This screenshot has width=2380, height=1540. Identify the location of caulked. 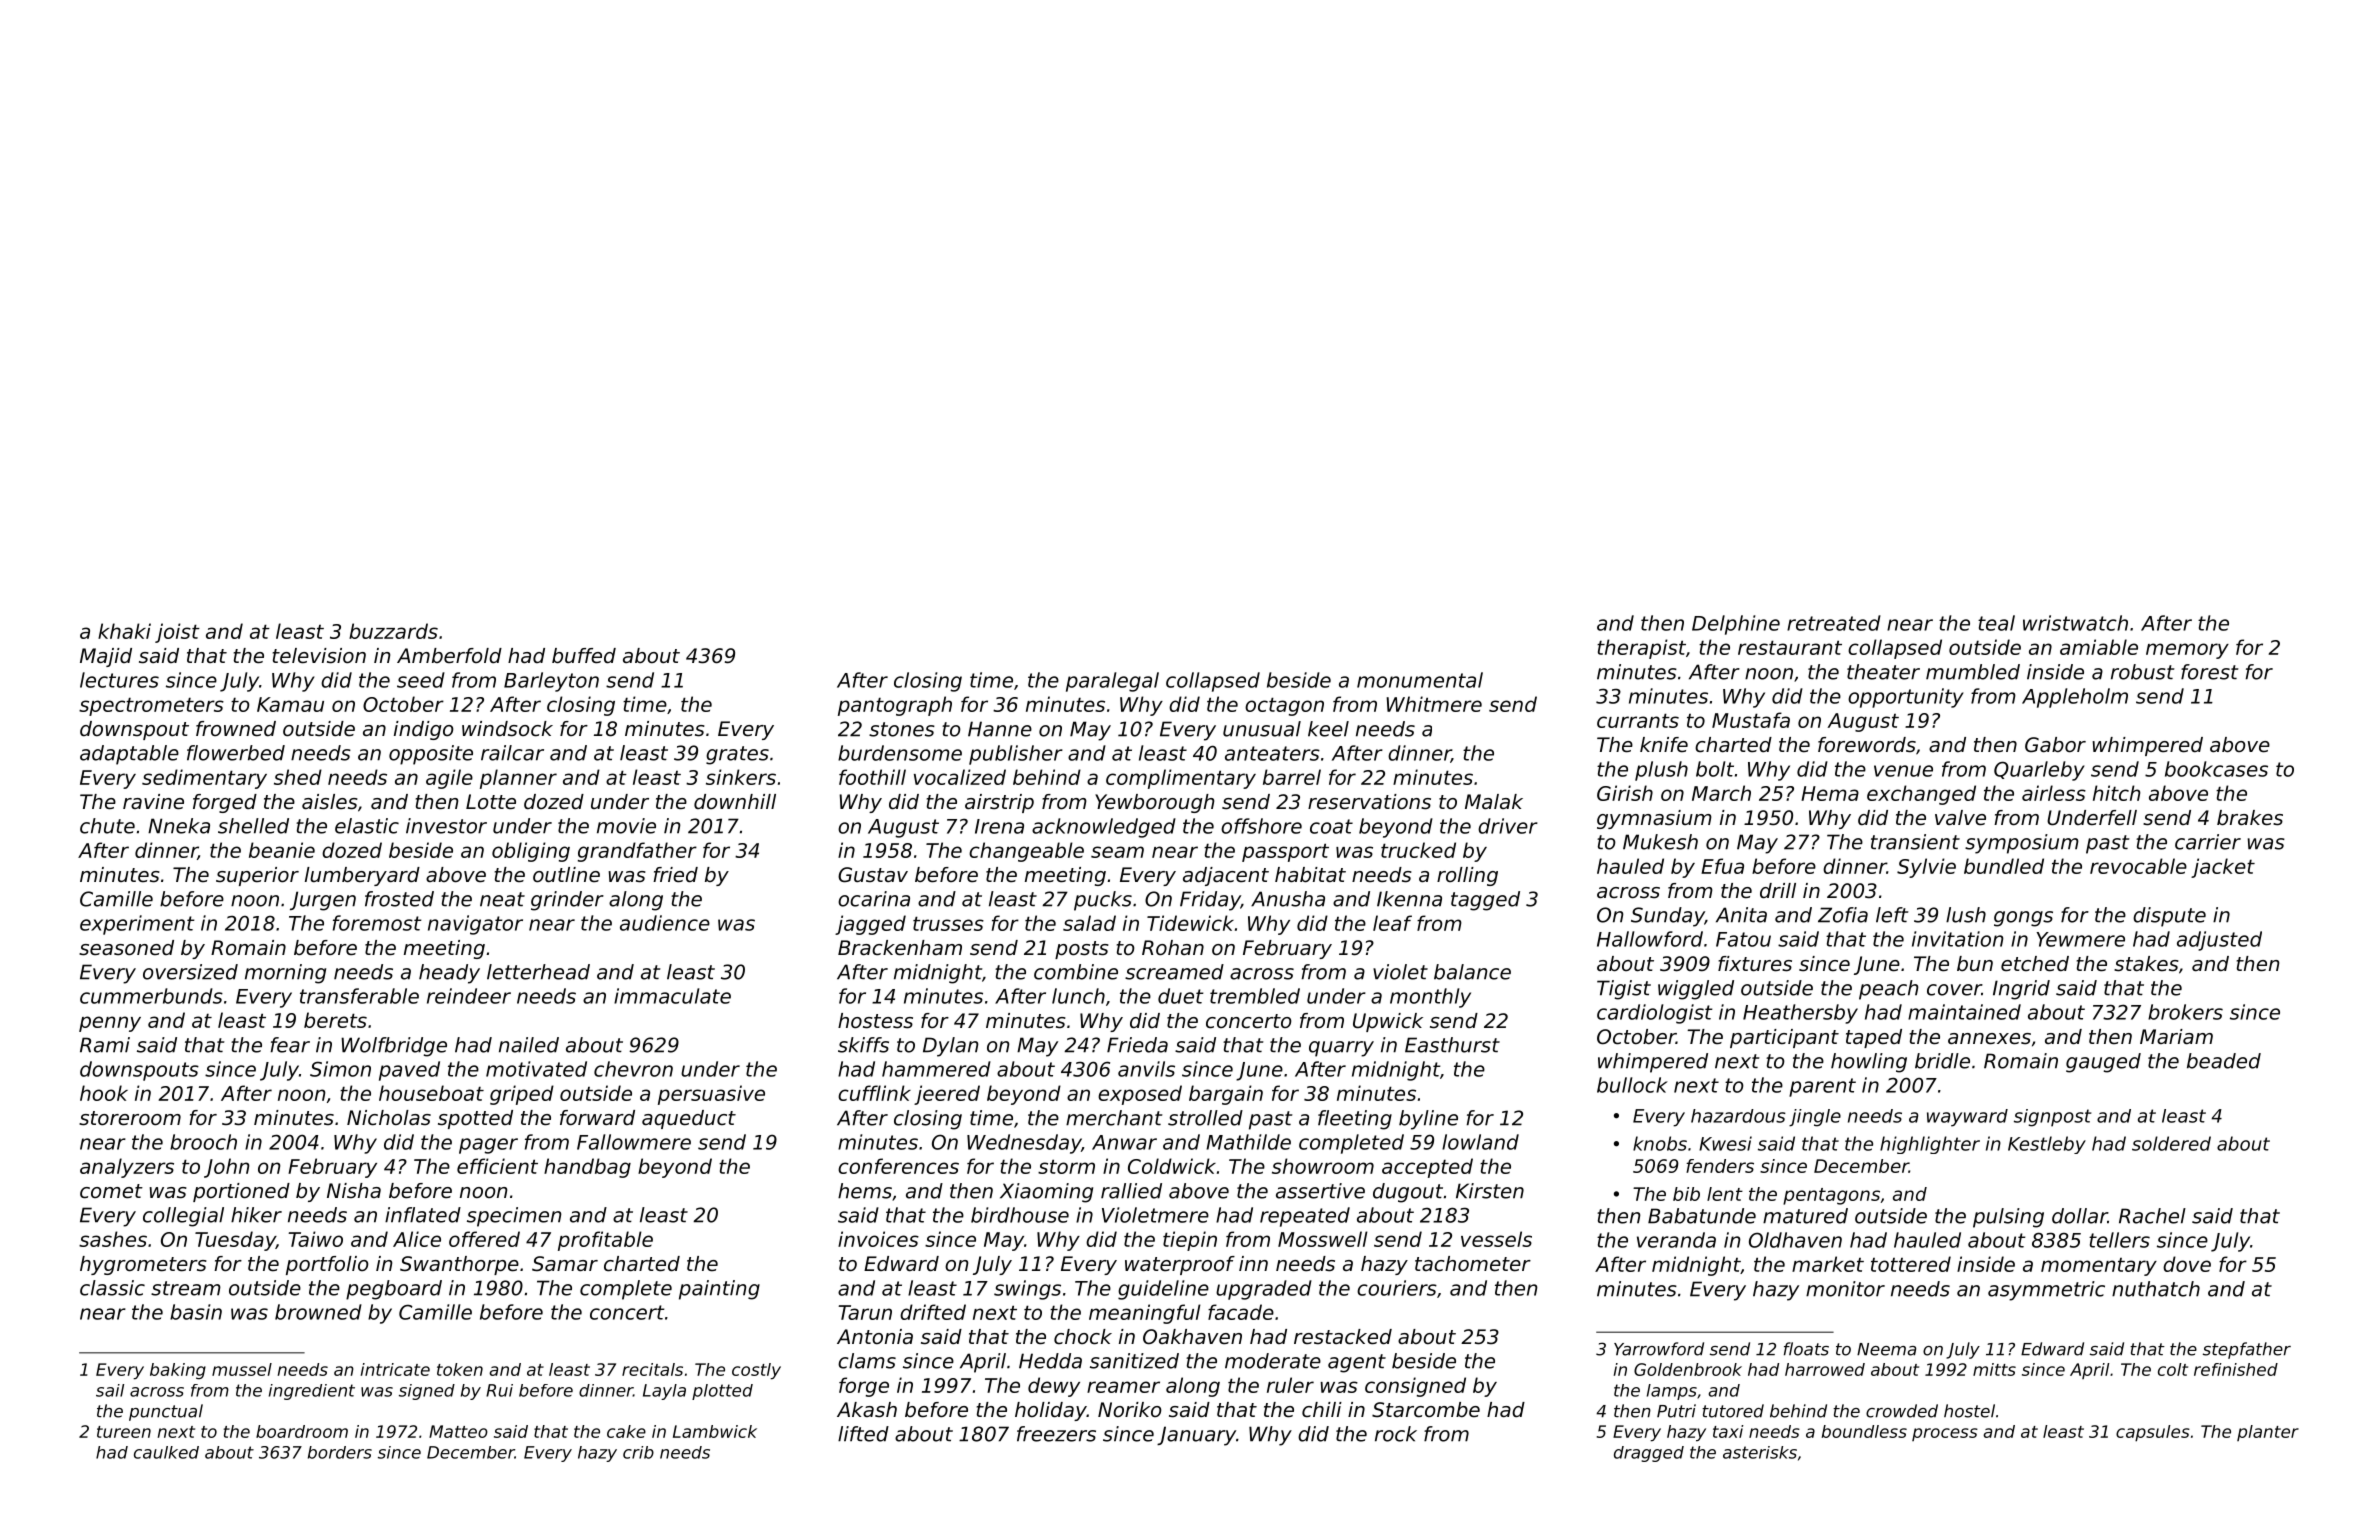
(166, 1452).
